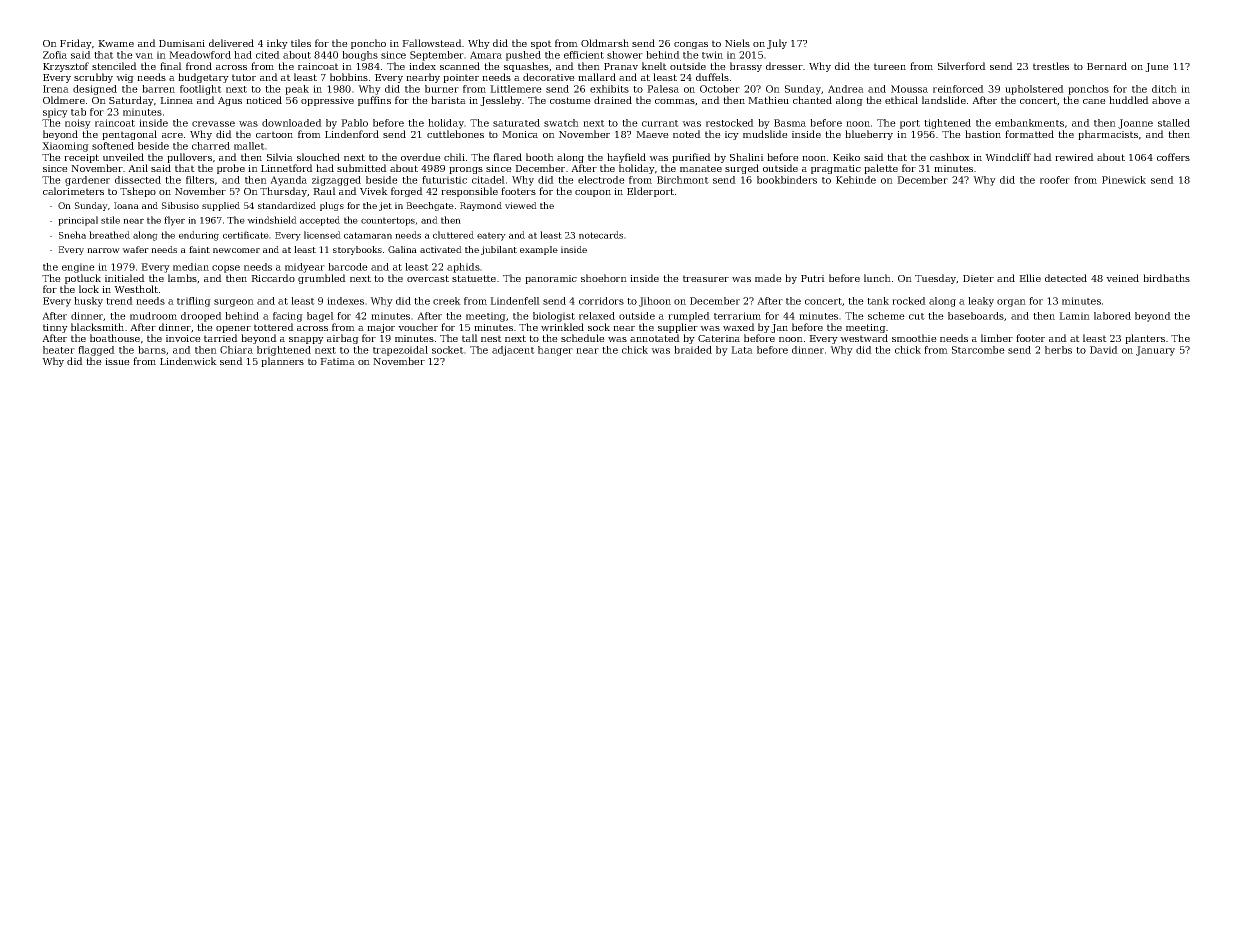 The image size is (1233, 952). What do you see at coordinates (562, 327) in the page?
I see `wrinkled` at bounding box center [562, 327].
